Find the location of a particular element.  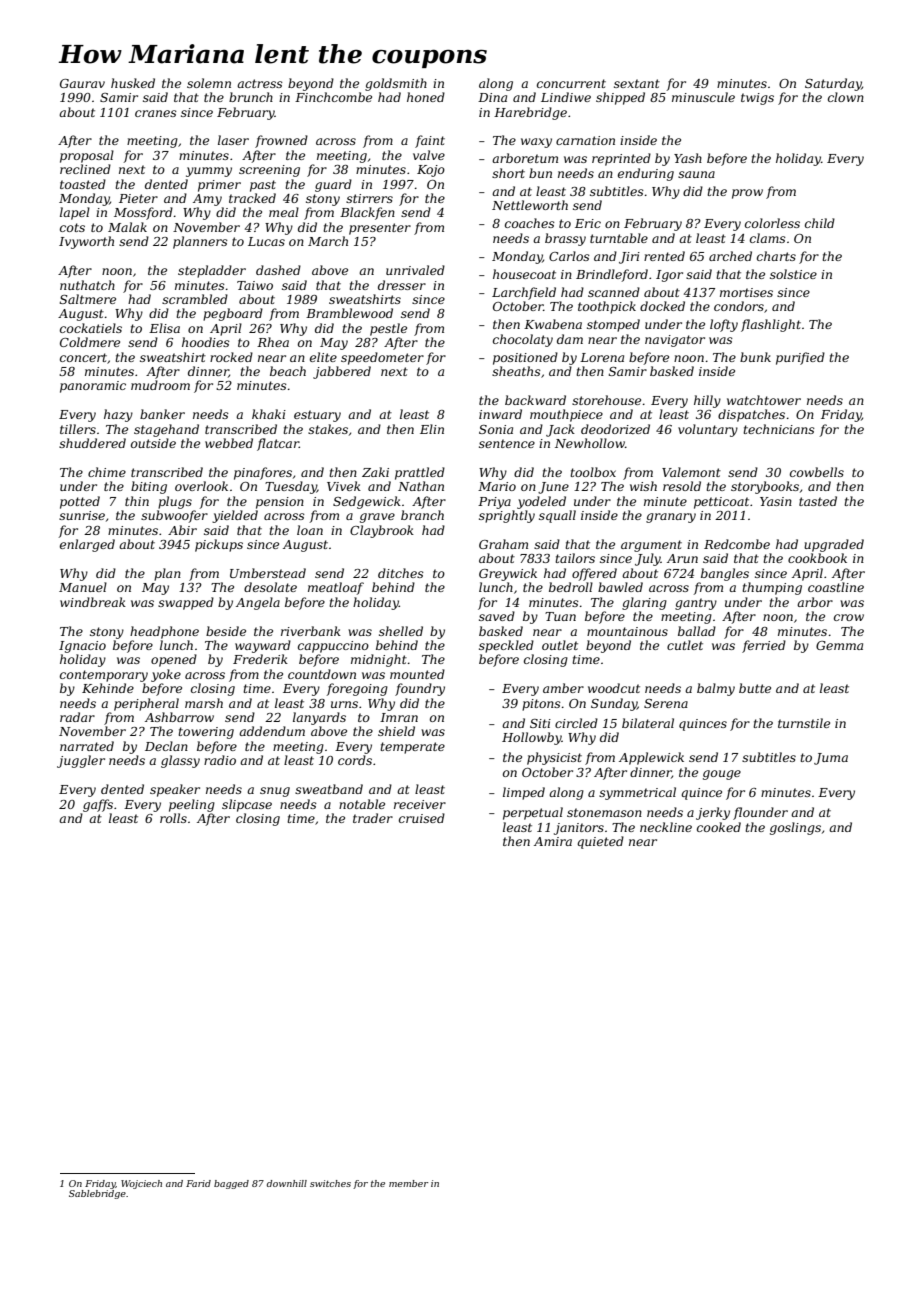

neckline is located at coordinates (666, 827).
